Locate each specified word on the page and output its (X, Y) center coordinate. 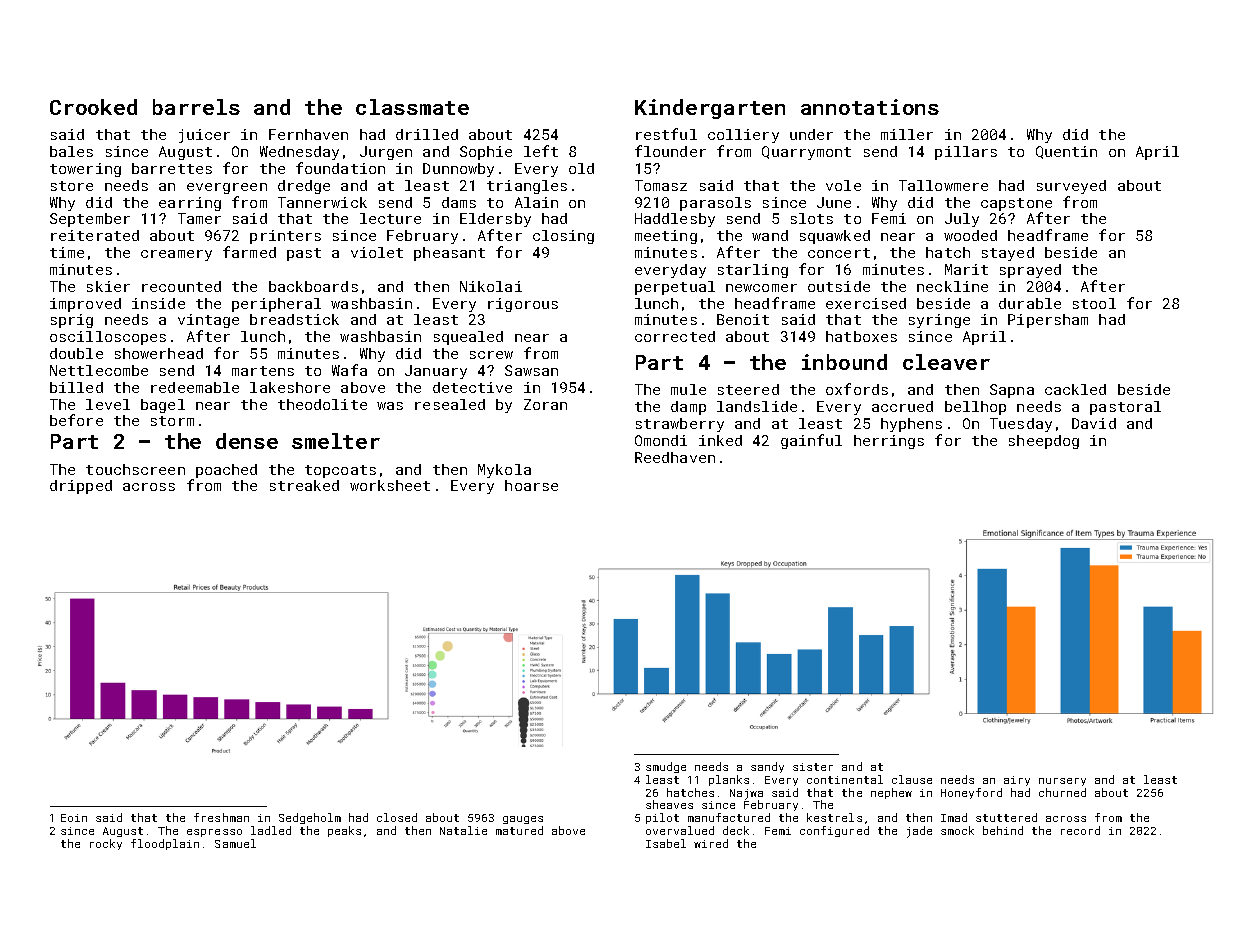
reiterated (95, 235)
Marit (966, 269)
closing (563, 237)
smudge (666, 767)
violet (377, 252)
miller (907, 134)
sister (813, 767)
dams (459, 202)
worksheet (390, 485)
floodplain (165, 844)
